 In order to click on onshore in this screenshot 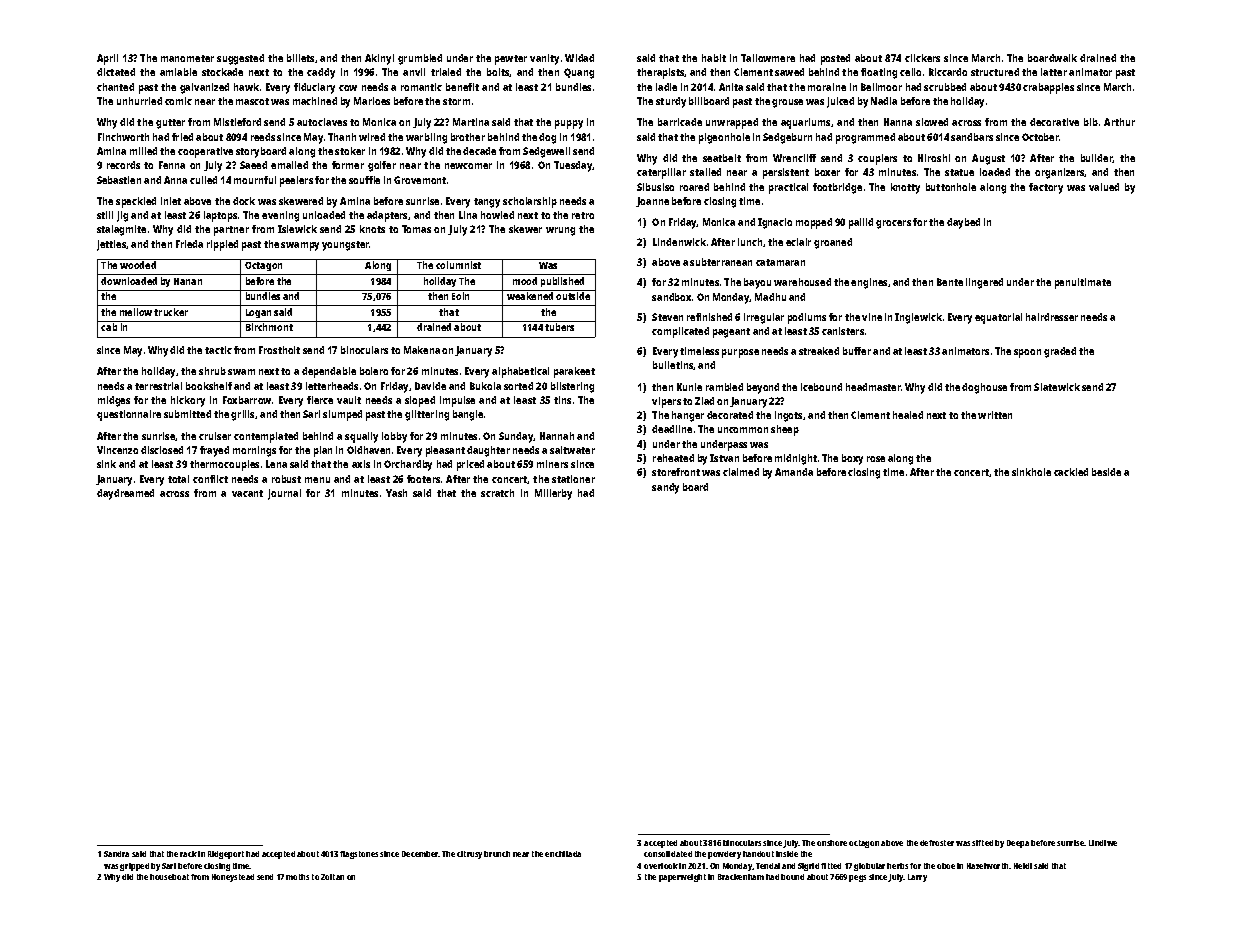, I will do `click(832, 843)`.
